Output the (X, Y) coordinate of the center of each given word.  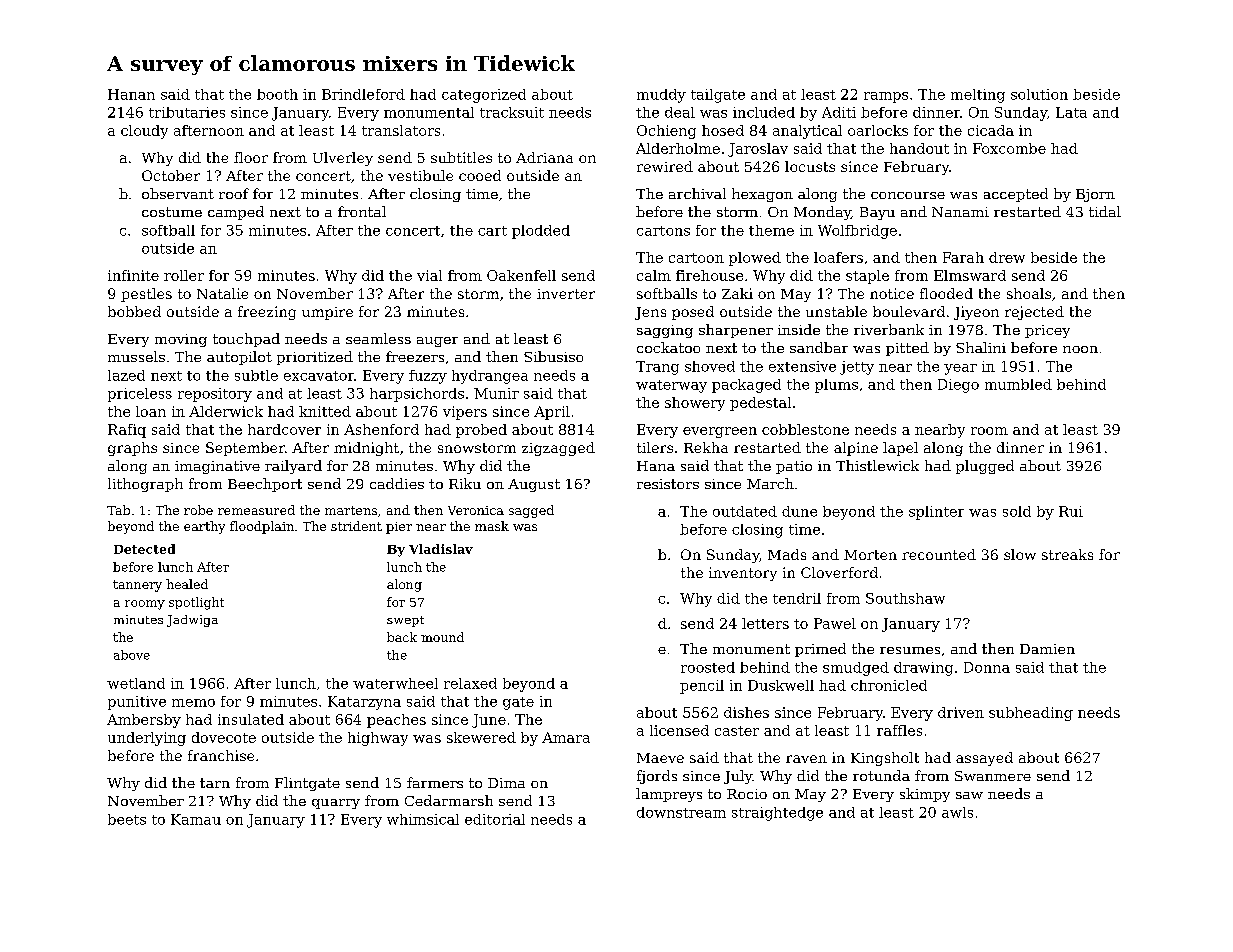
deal (680, 112)
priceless (140, 395)
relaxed (470, 683)
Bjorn (1095, 195)
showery (695, 404)
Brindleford (363, 94)
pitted (907, 349)
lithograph (145, 485)
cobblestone (805, 429)
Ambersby (144, 721)
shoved (710, 366)
